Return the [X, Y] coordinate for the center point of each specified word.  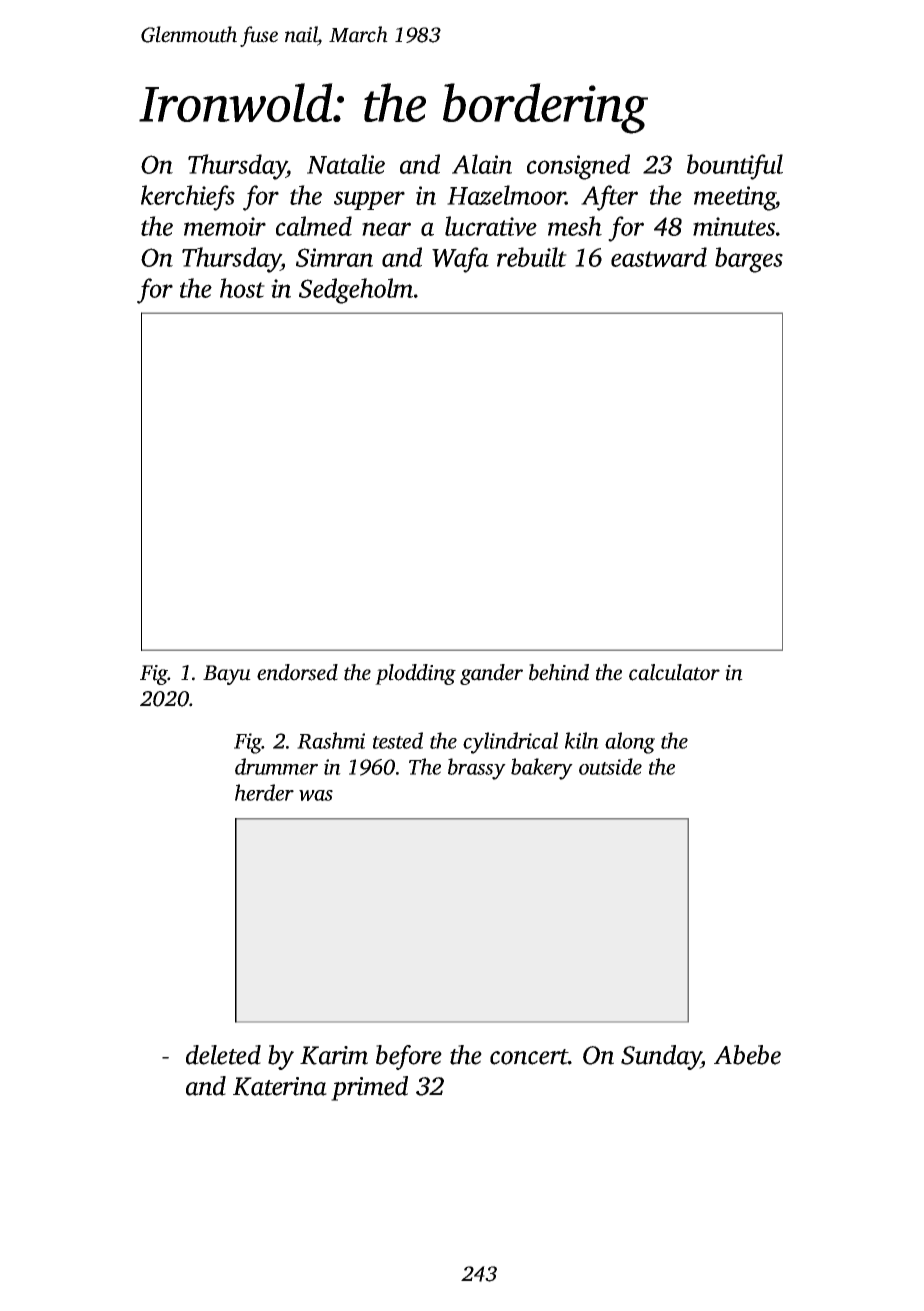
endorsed [297, 672]
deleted [223, 1055]
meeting [735, 198]
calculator [674, 672]
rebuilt [532, 257]
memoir [225, 226]
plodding [415, 674]
